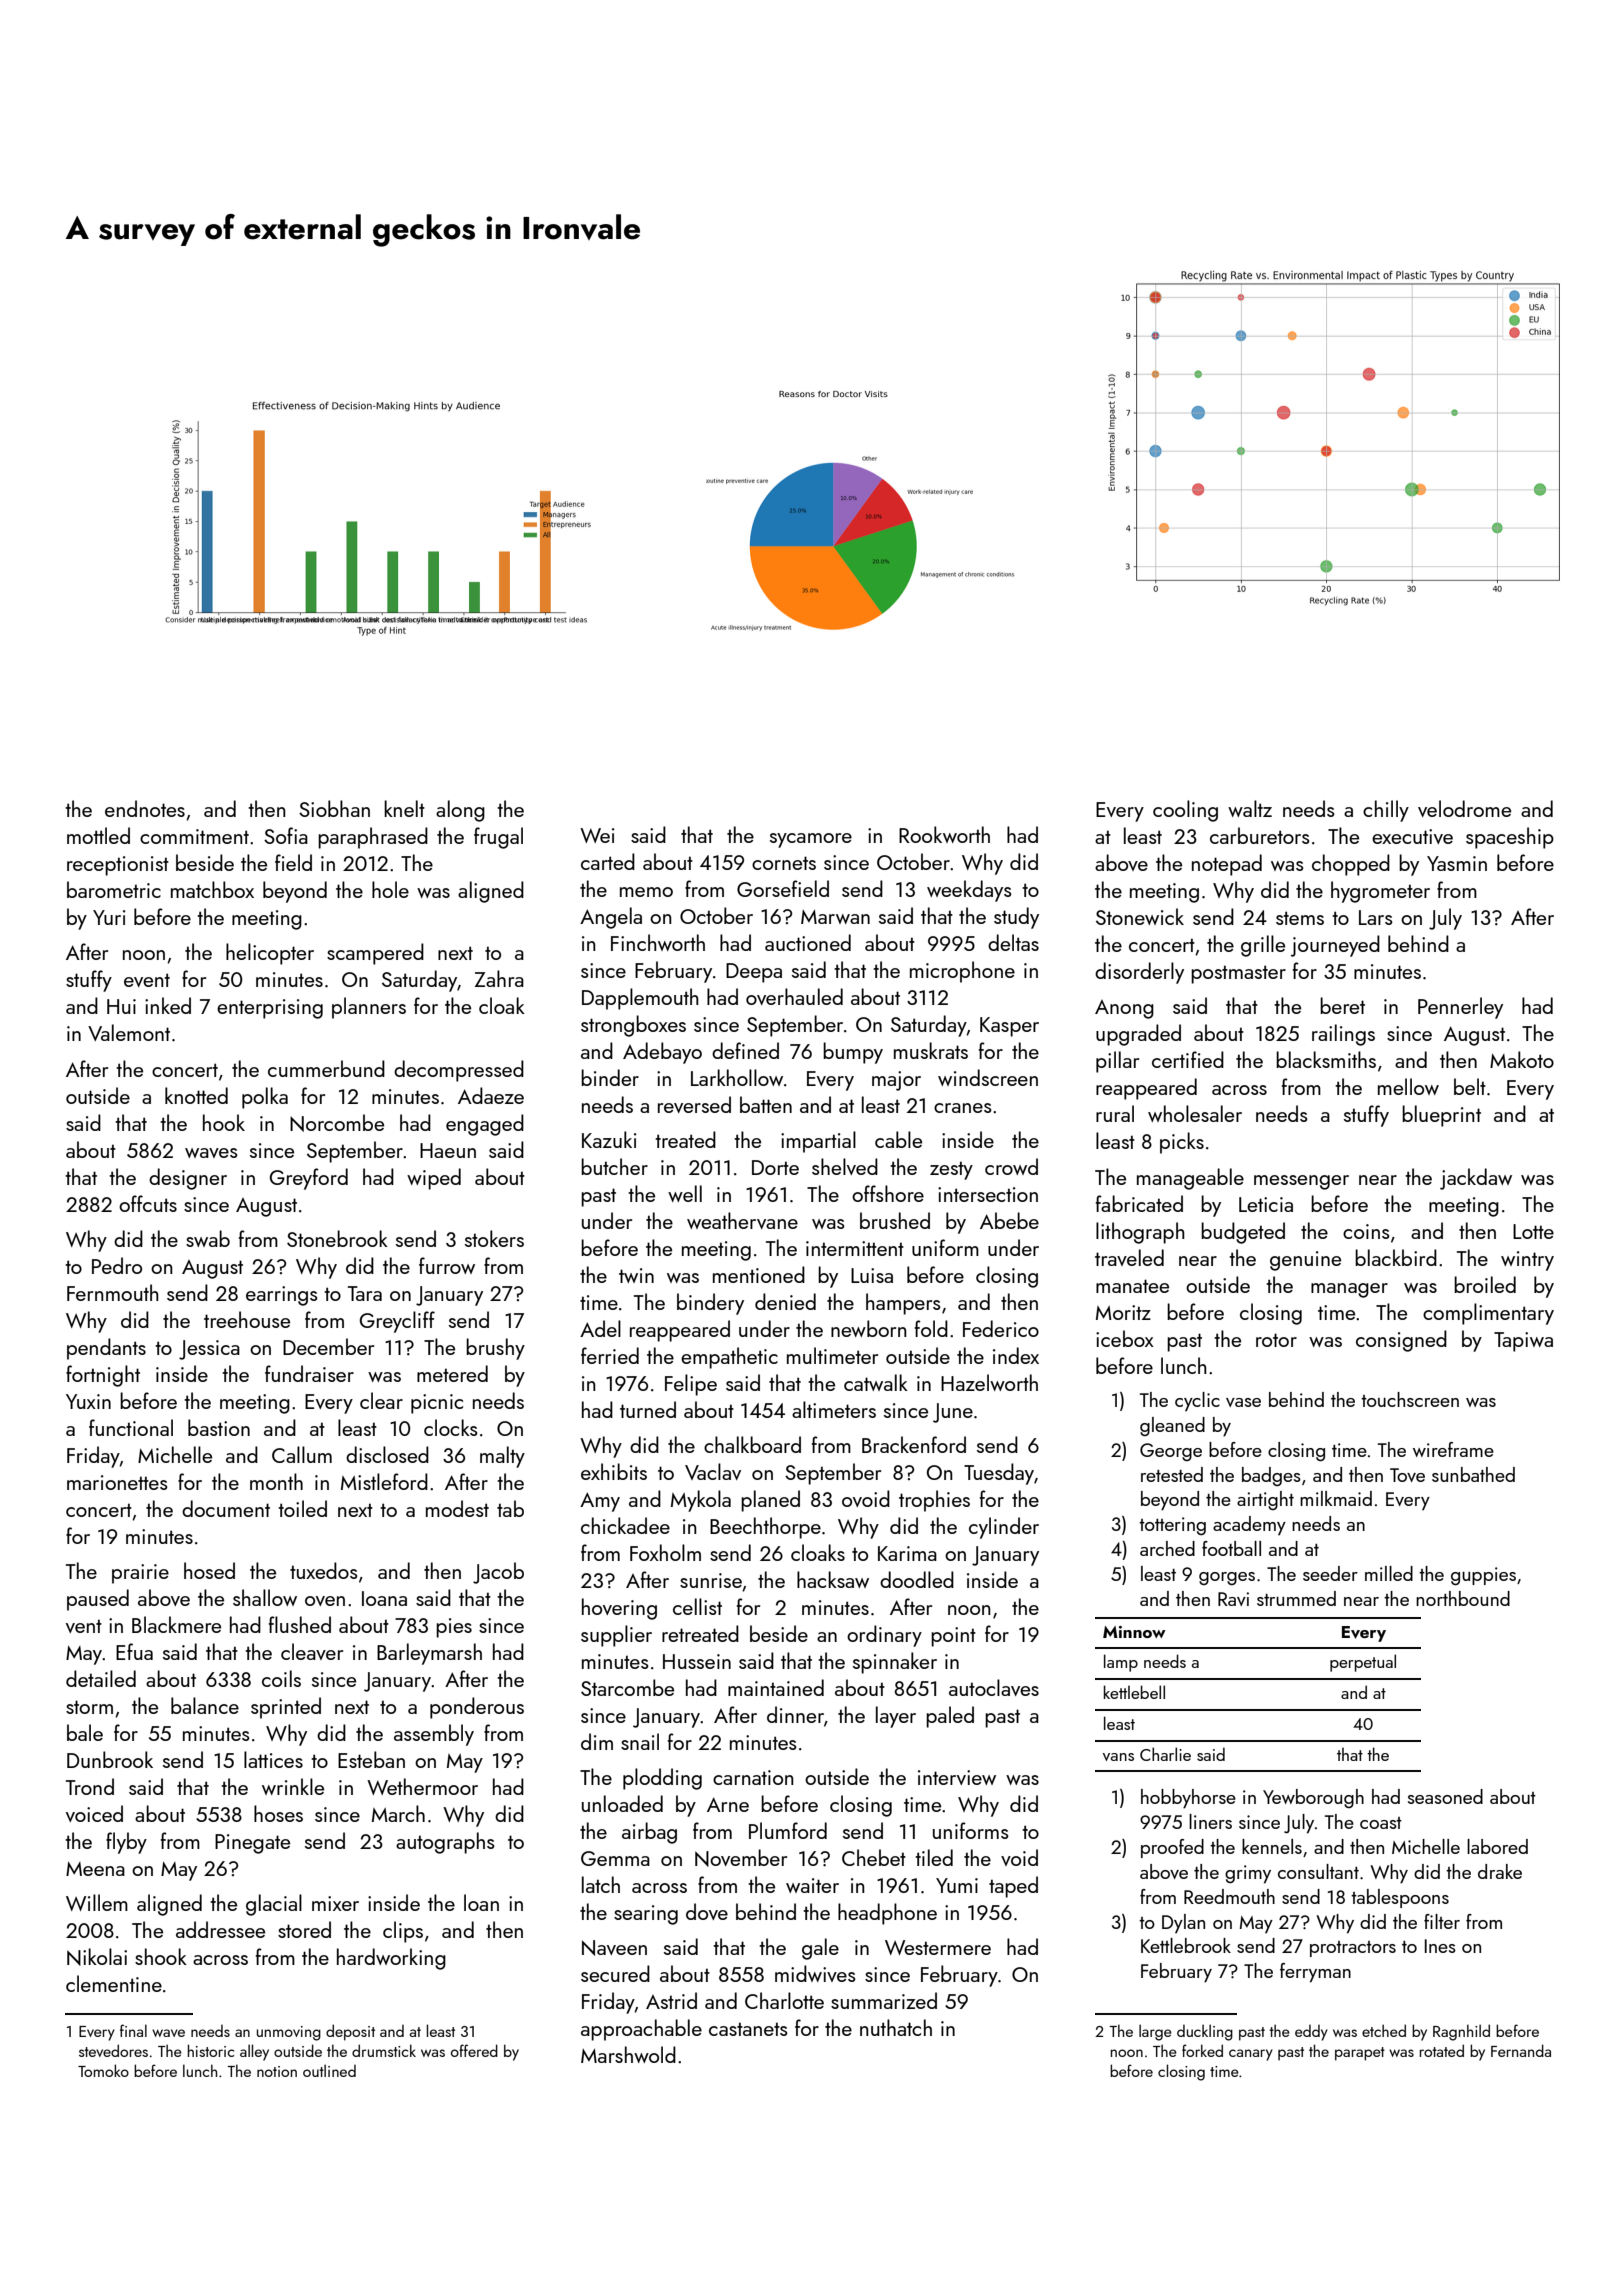  Describe the element at coordinates (1441, 1116) in the image. I see `blueprint` at that location.
